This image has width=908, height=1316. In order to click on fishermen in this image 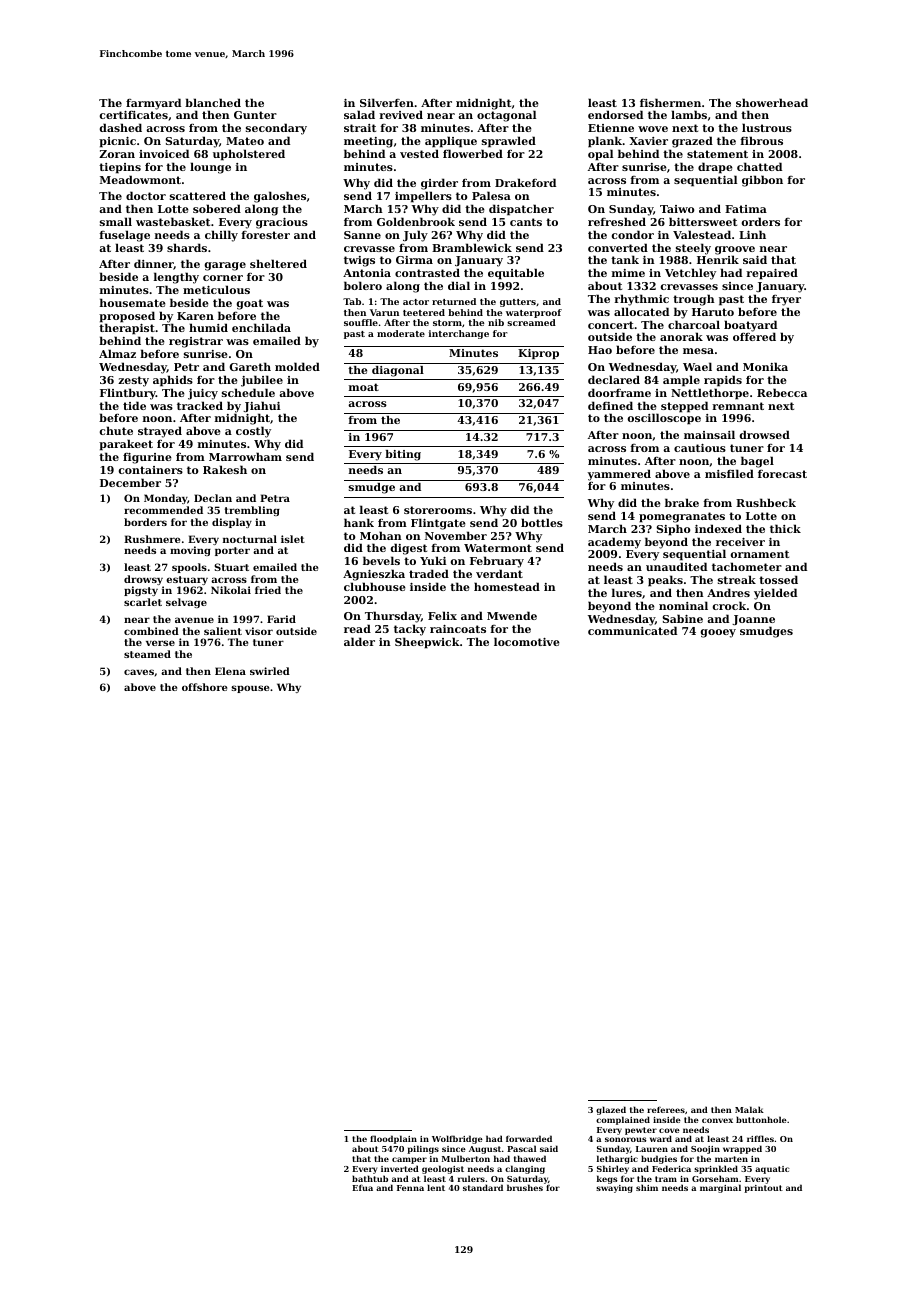, I will do `click(670, 102)`.
